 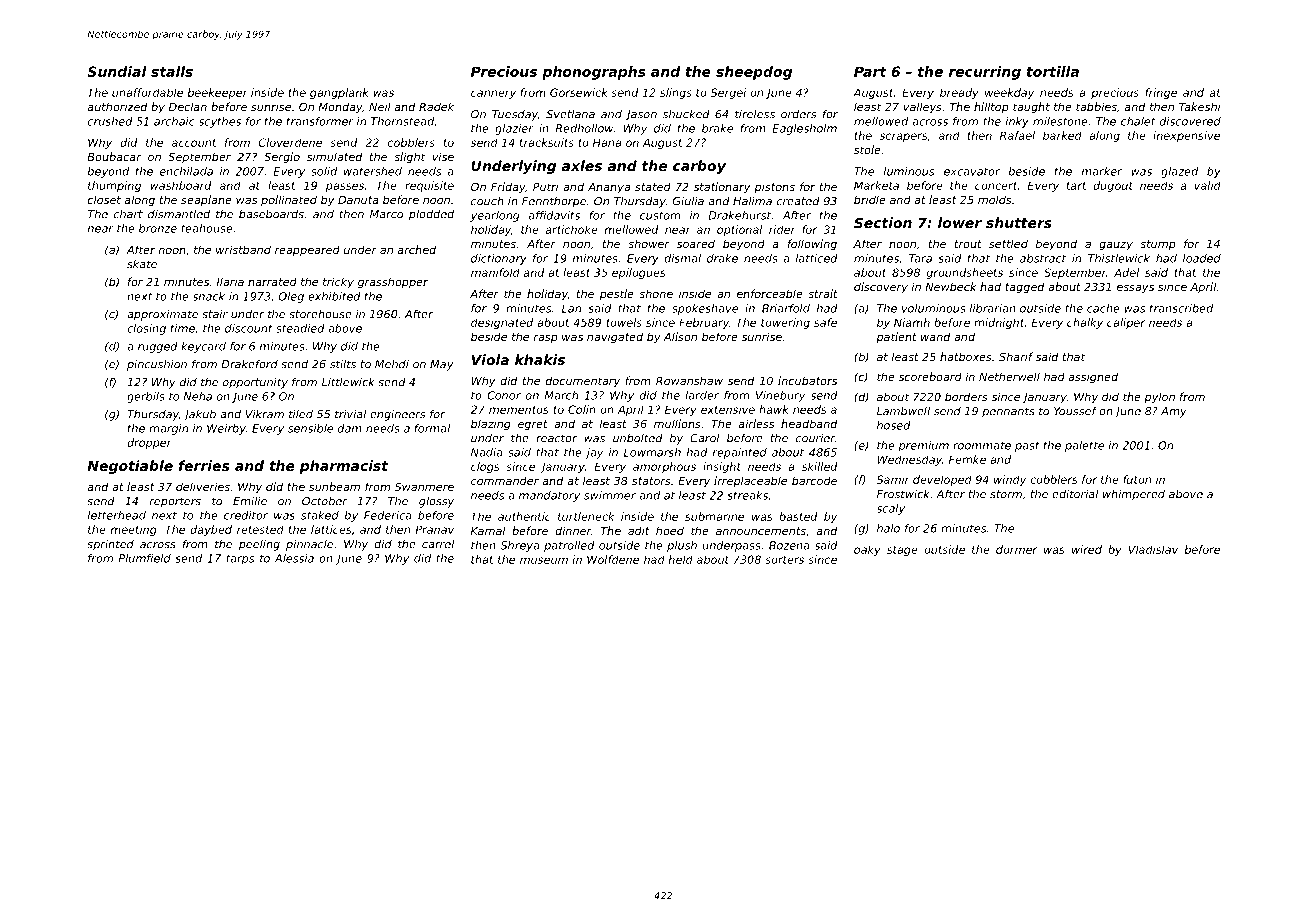 I want to click on Alessia, so click(x=294, y=558).
